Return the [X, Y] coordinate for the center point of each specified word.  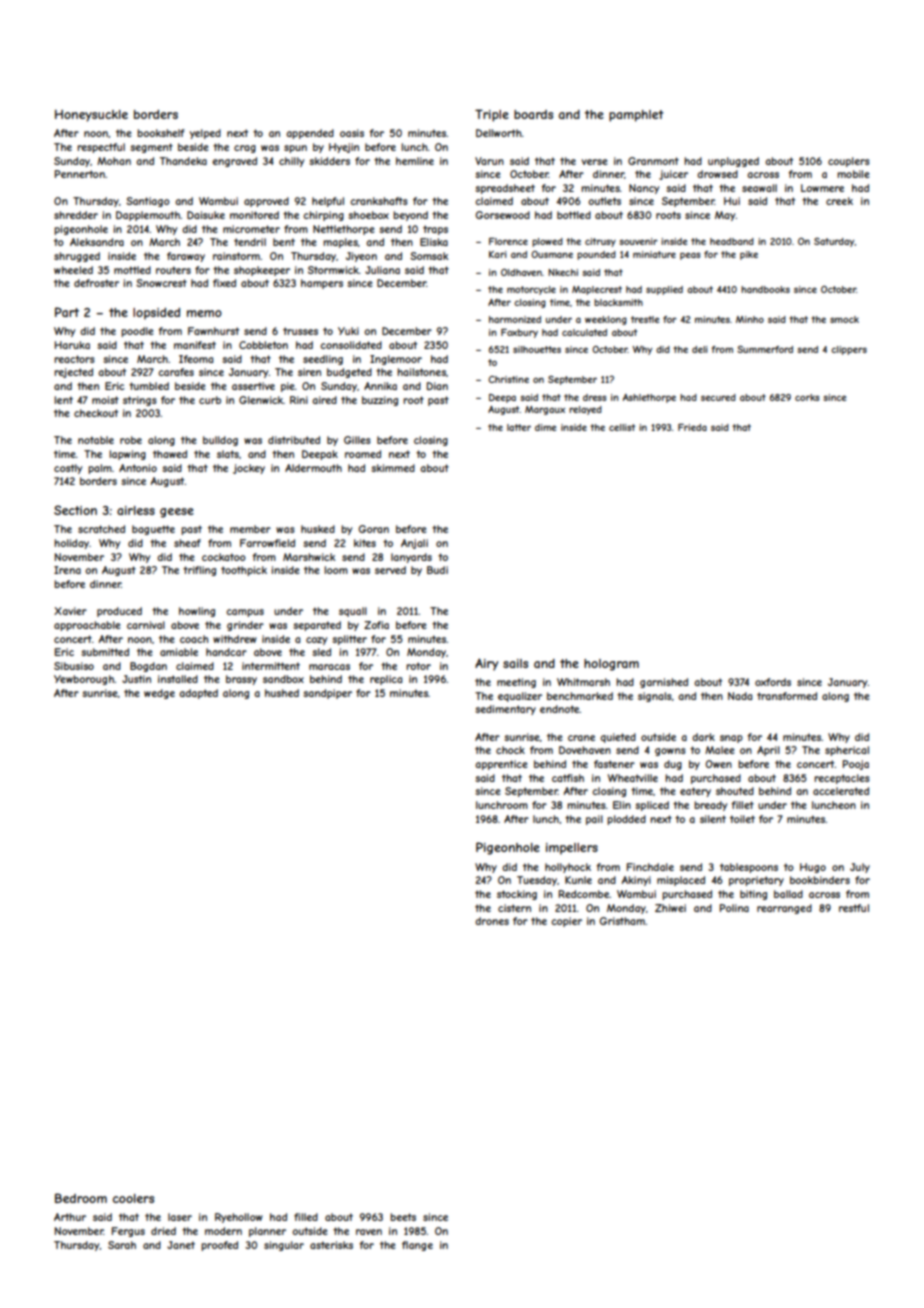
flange [417, 1246]
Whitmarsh [583, 682]
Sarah [122, 1245]
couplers [849, 162]
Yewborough [84, 680]
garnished [664, 683]
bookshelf [161, 133]
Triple [492, 115]
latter [519, 427]
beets [403, 1217]
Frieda [692, 427]
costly [68, 469]
